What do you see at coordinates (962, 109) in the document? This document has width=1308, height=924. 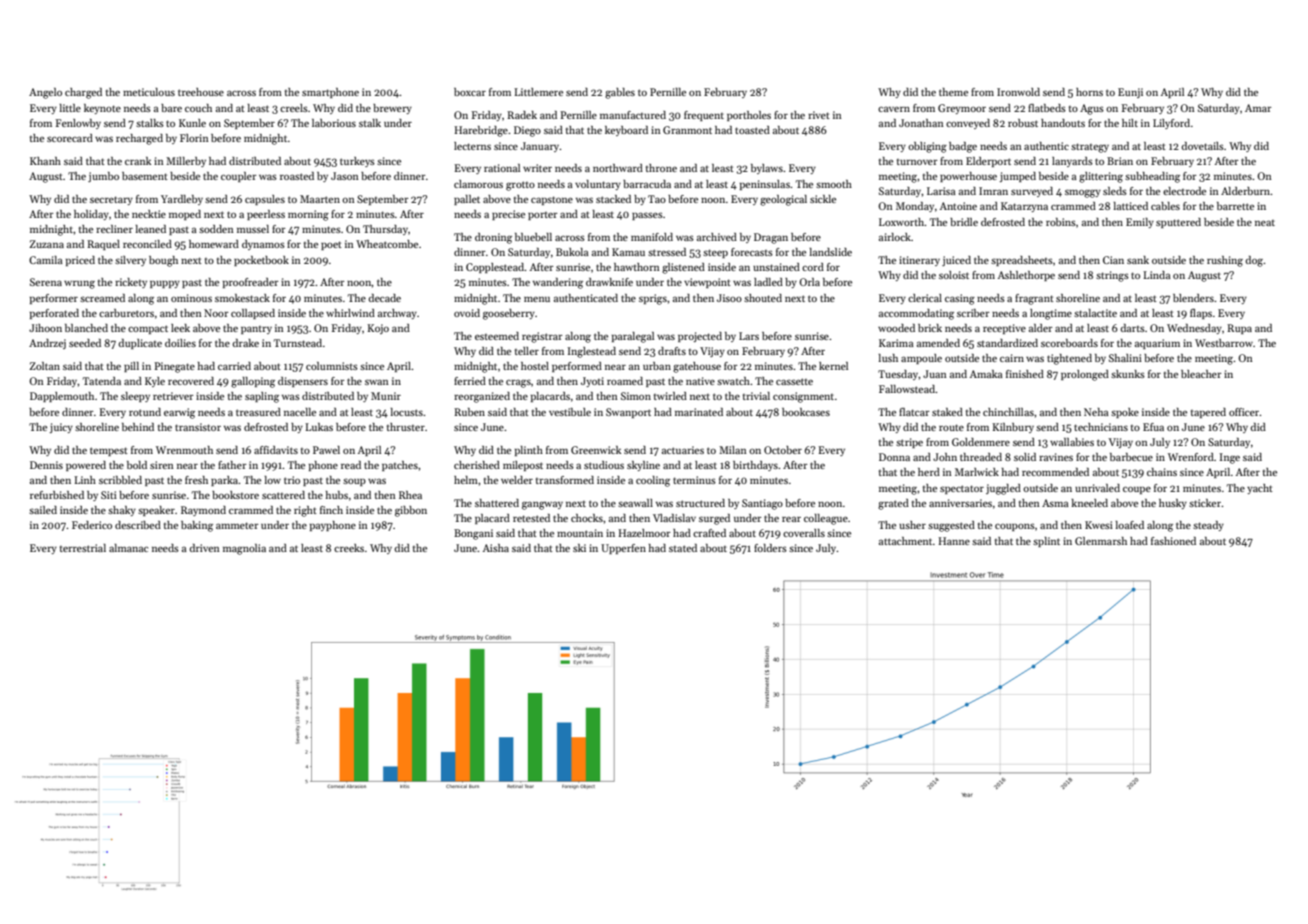 I see `Greymoor` at bounding box center [962, 109].
